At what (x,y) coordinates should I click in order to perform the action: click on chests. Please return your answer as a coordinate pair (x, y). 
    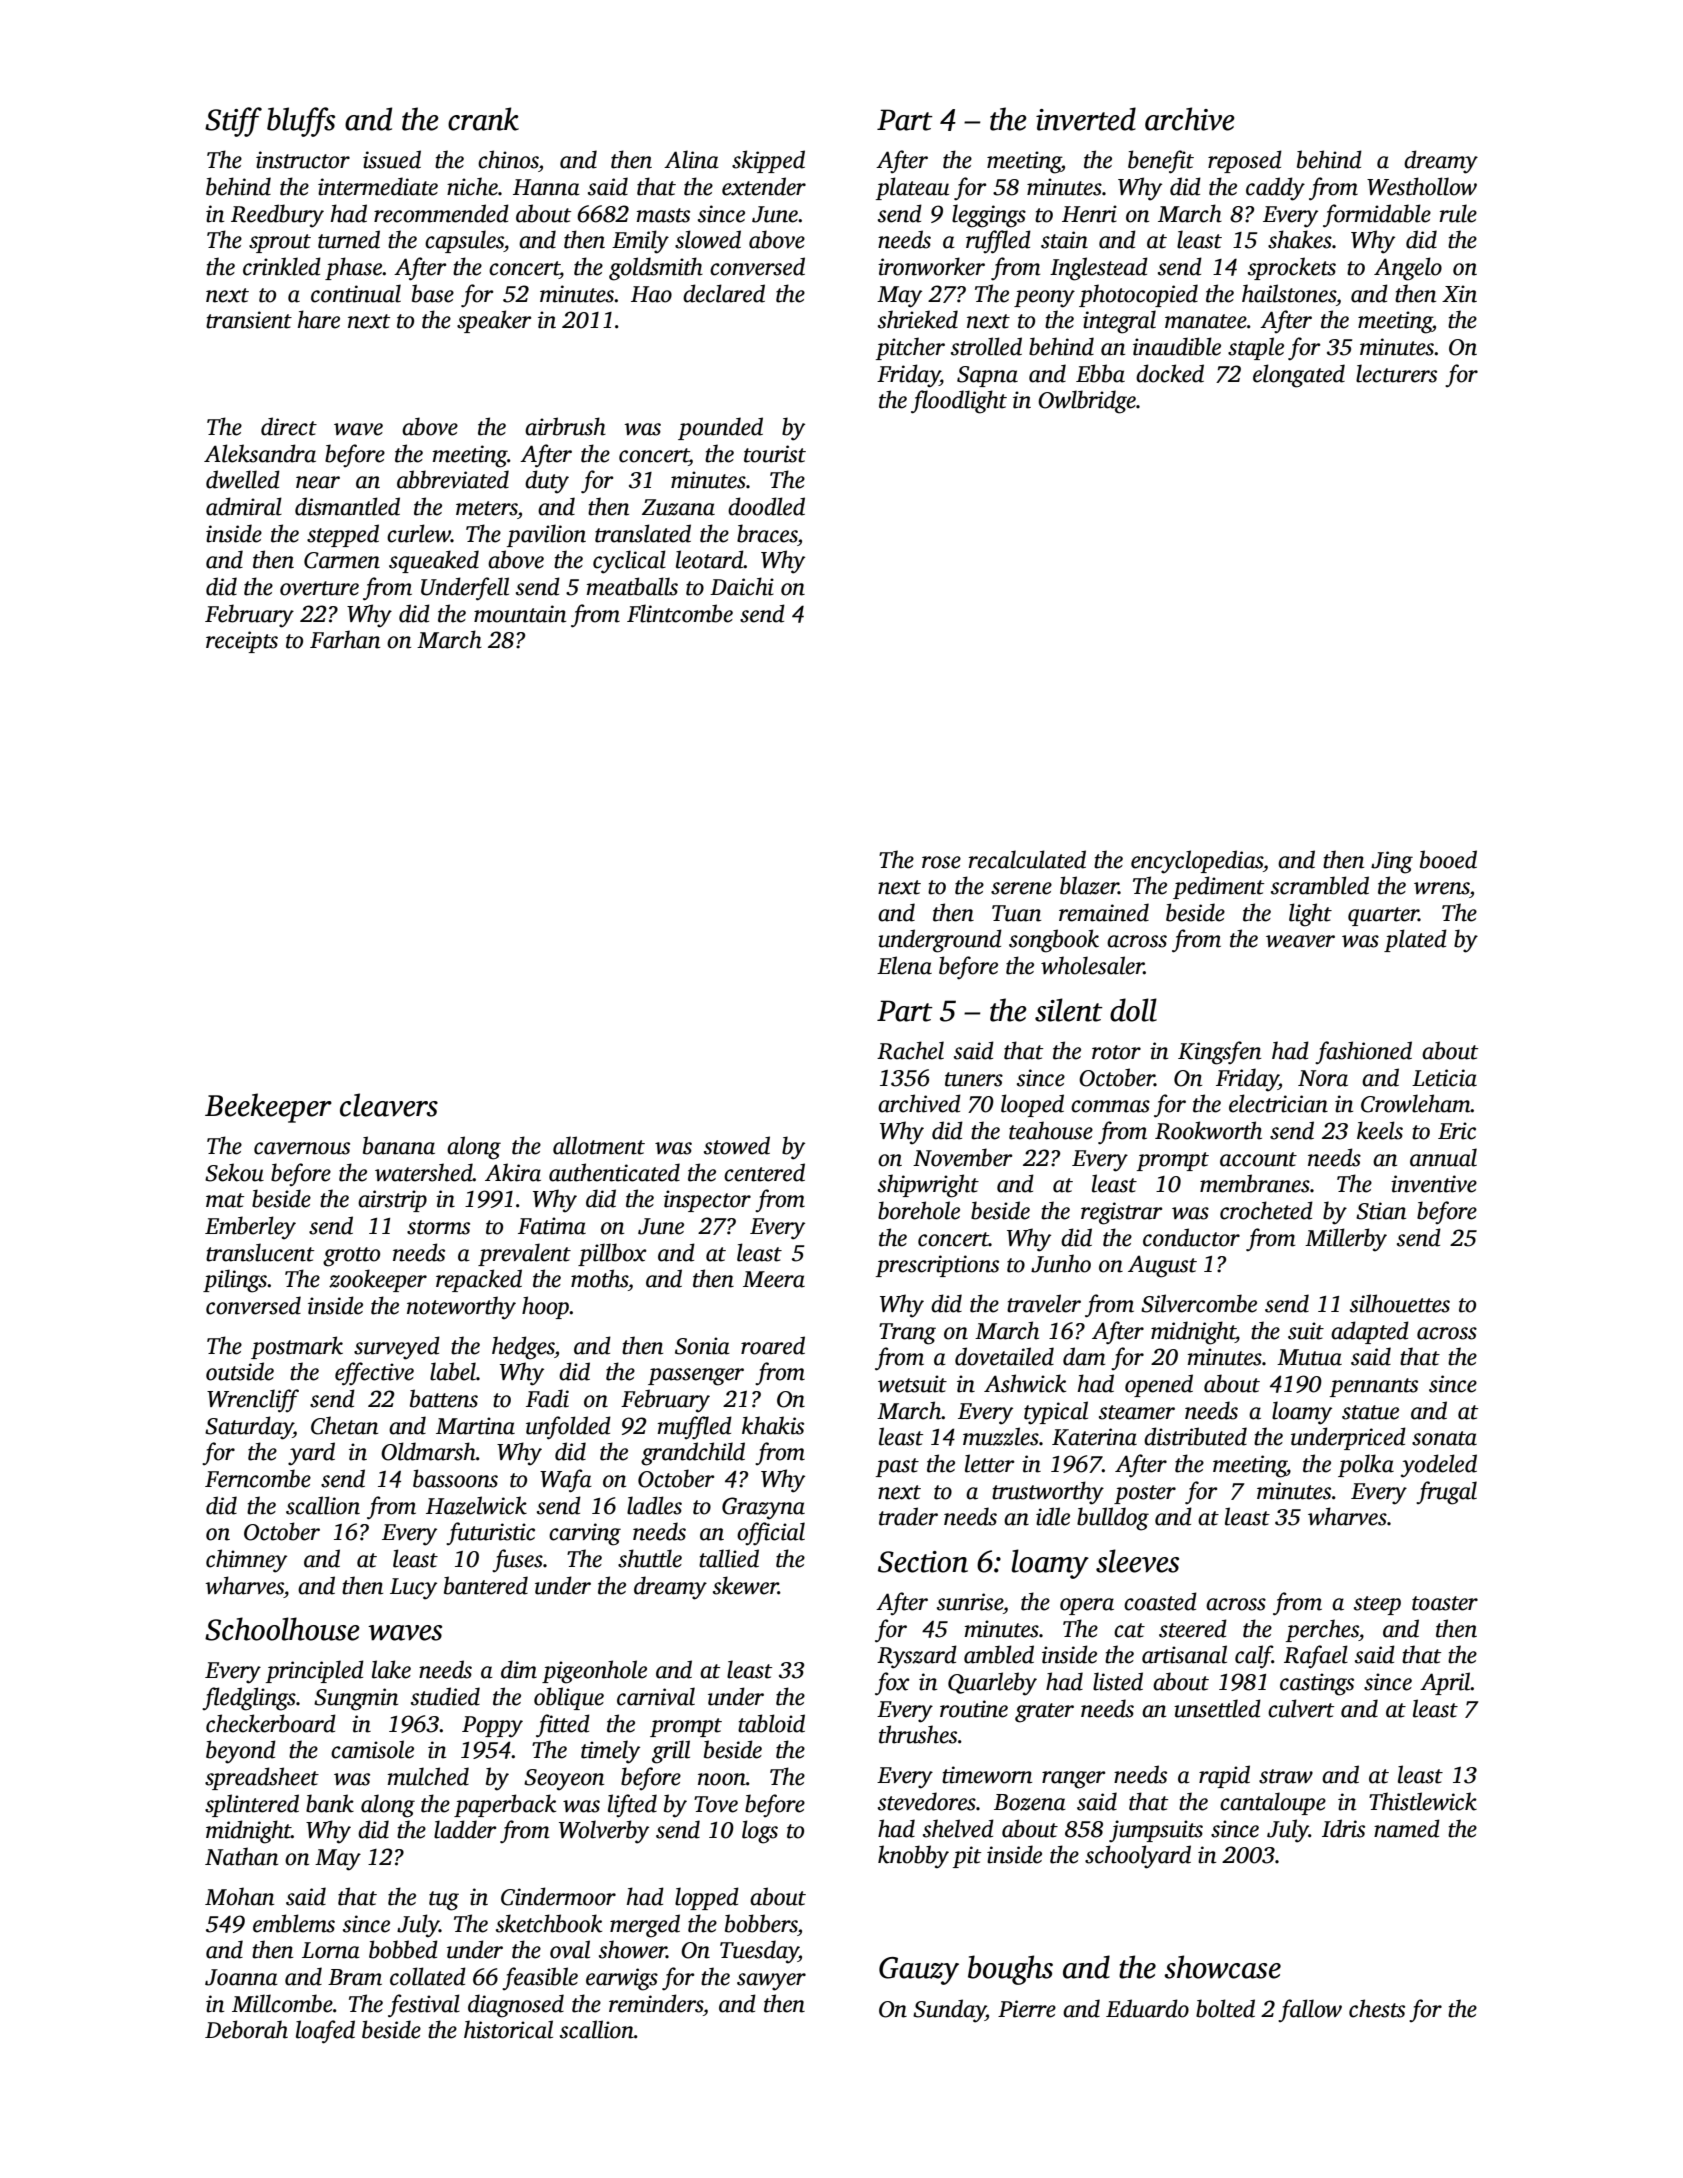
    Looking at the image, I should click on (1377, 2008).
